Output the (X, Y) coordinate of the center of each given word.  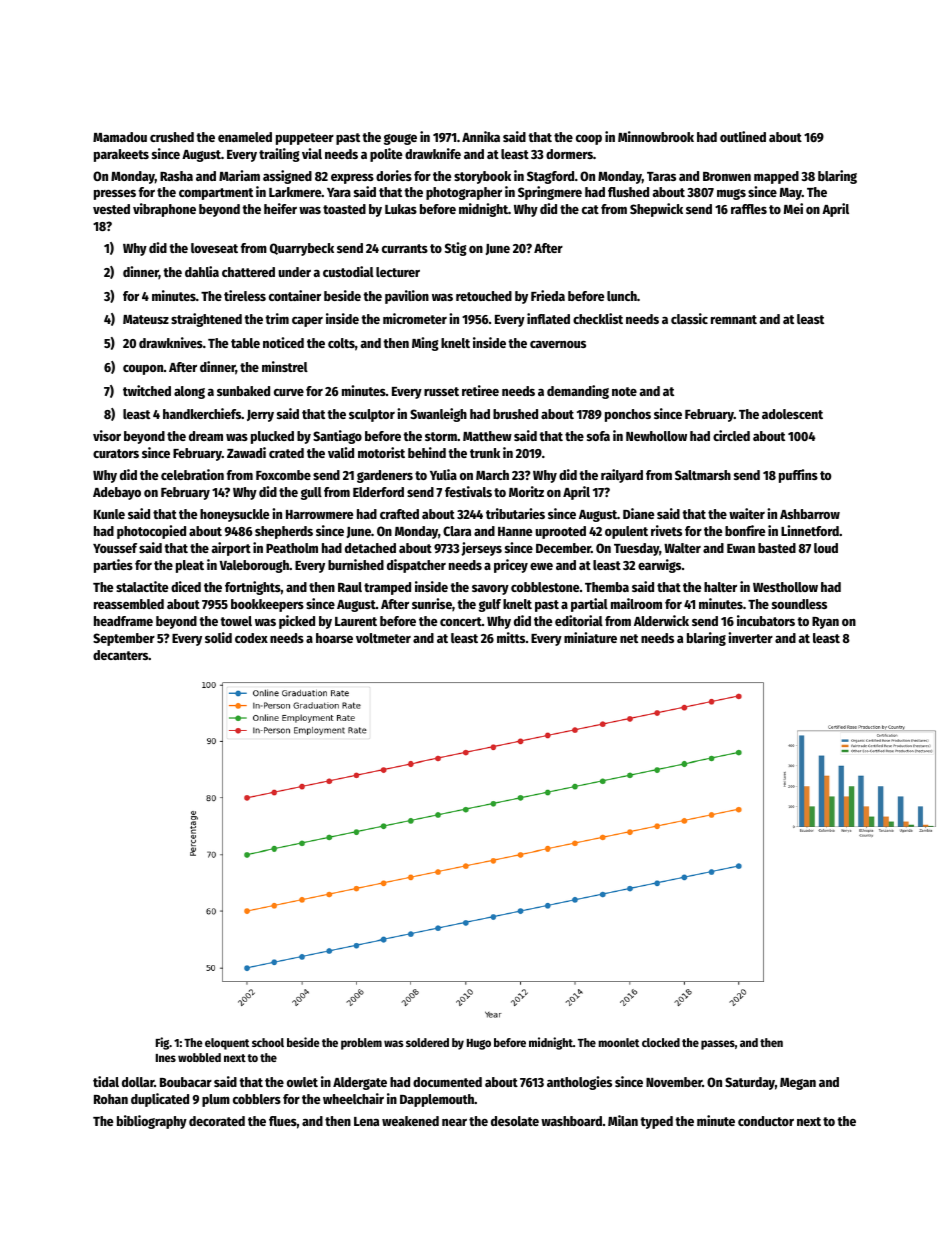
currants (405, 248)
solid (218, 637)
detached (370, 548)
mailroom (636, 603)
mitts (511, 637)
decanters (121, 655)
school (268, 1042)
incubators (766, 620)
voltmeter (383, 638)
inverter (750, 637)
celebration (192, 474)
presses (115, 195)
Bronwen (727, 176)
